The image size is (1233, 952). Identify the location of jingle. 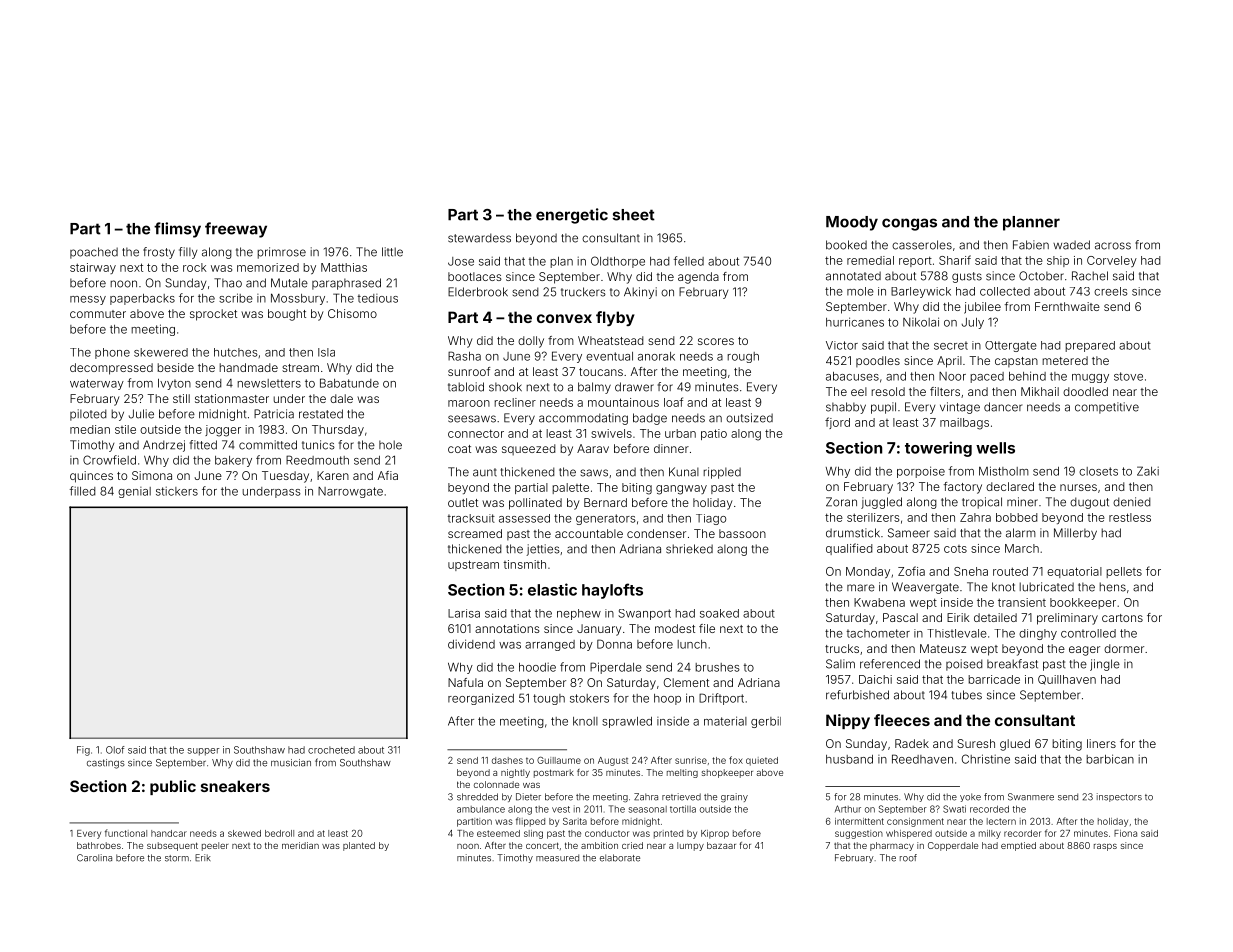
(1105, 665).
